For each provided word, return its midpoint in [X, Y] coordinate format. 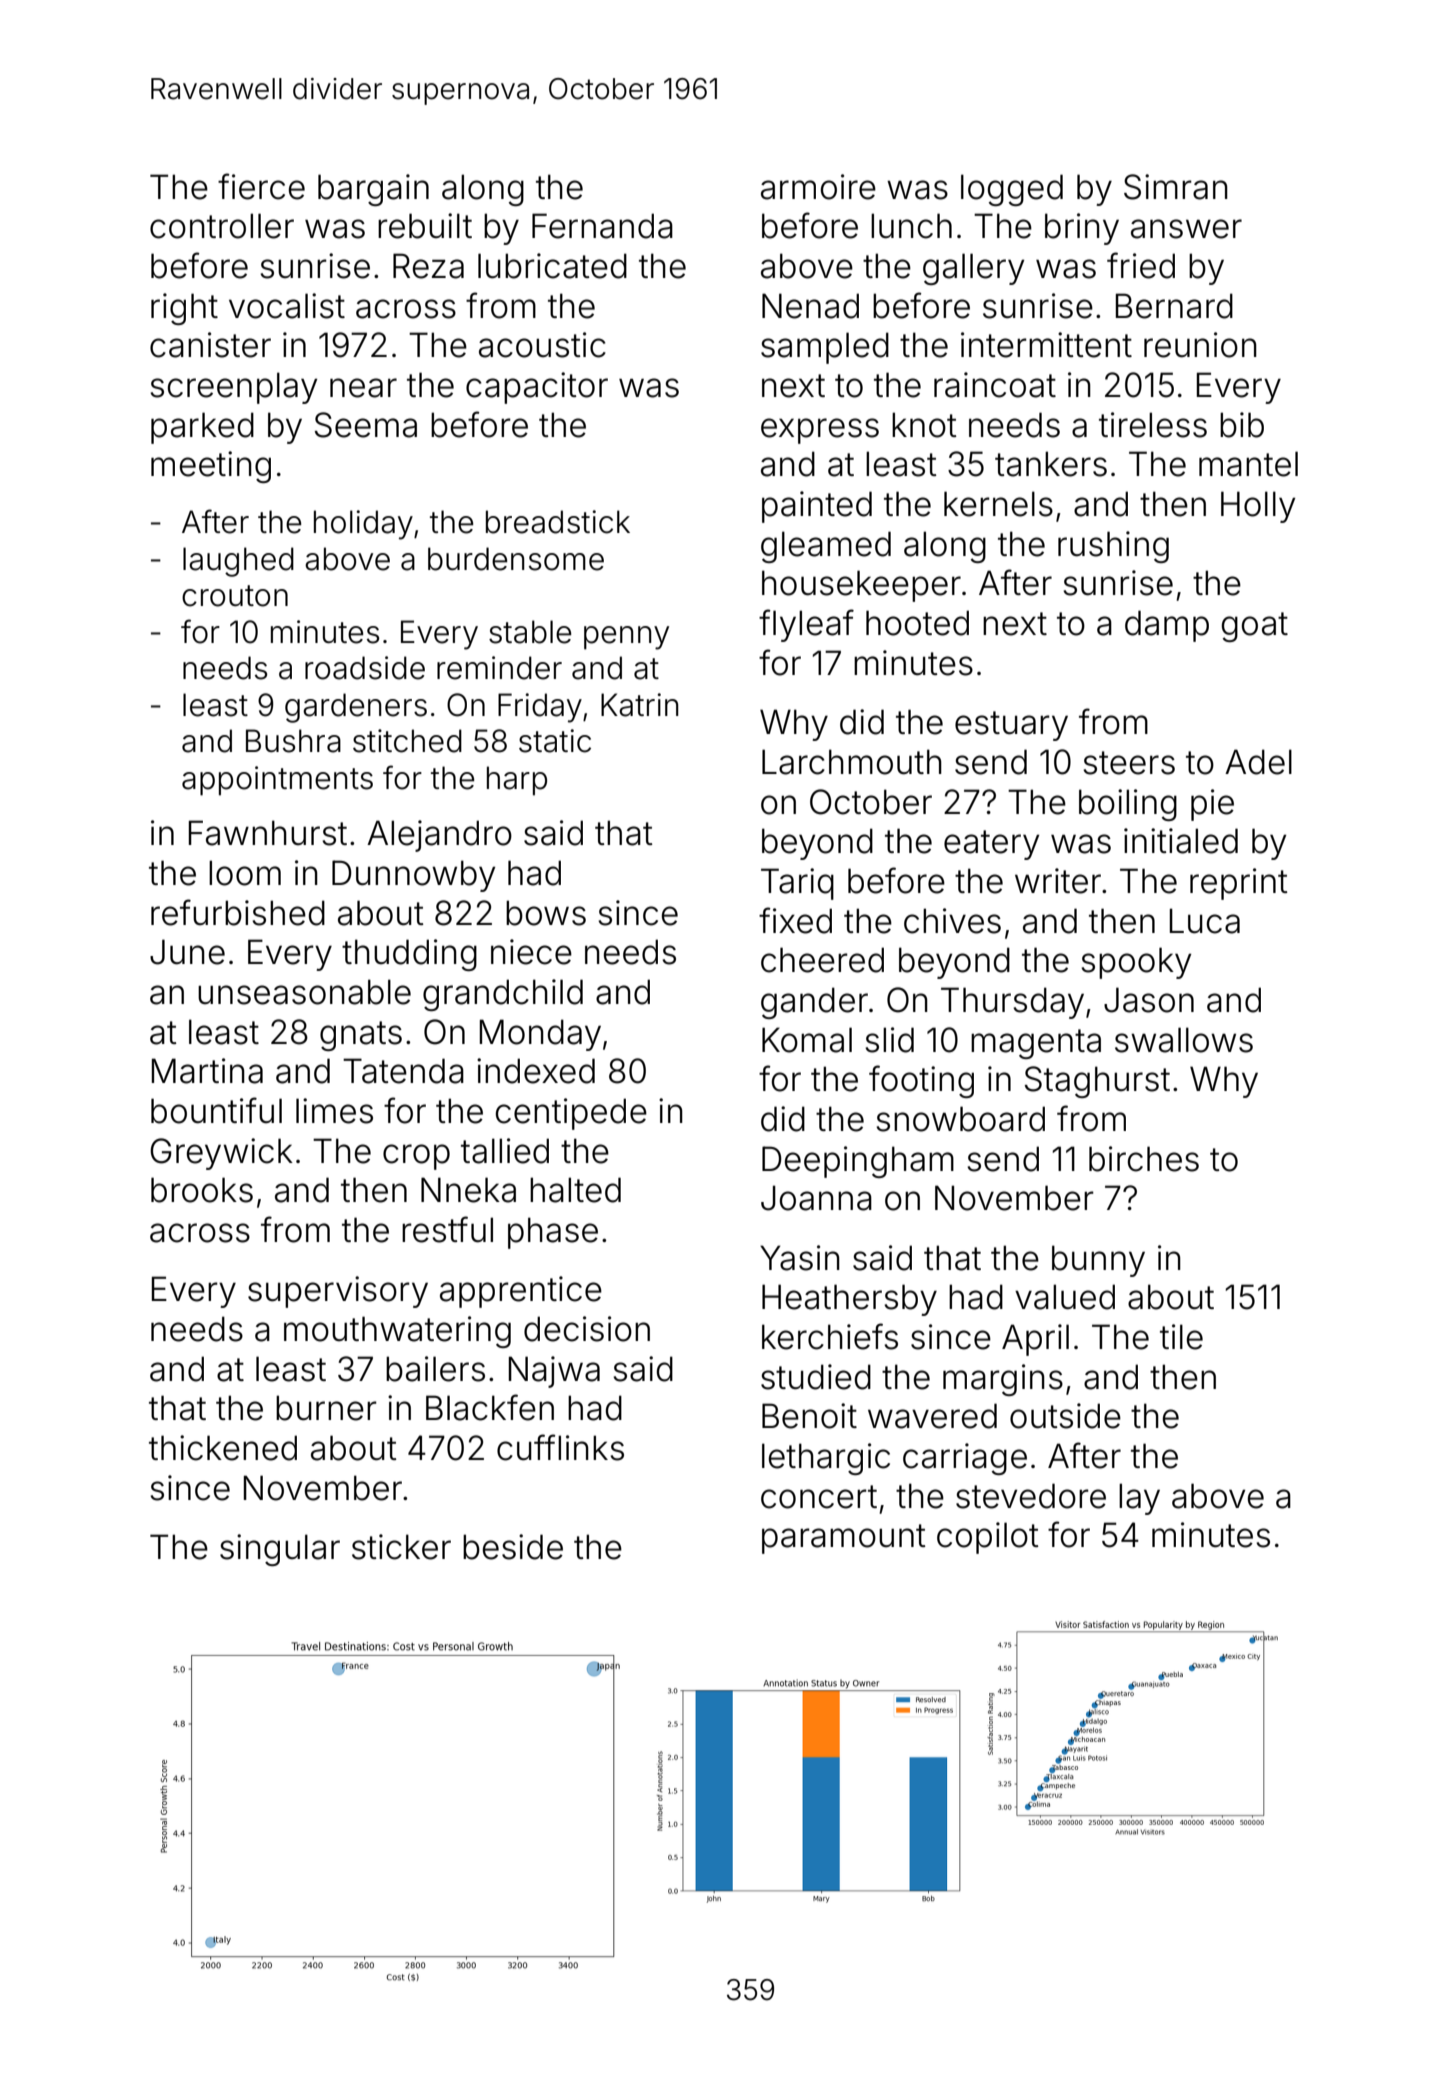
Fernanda [602, 226]
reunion [1200, 345]
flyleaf [806, 625]
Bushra [293, 741]
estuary [1011, 726]
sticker [401, 1547]
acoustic [542, 345]
